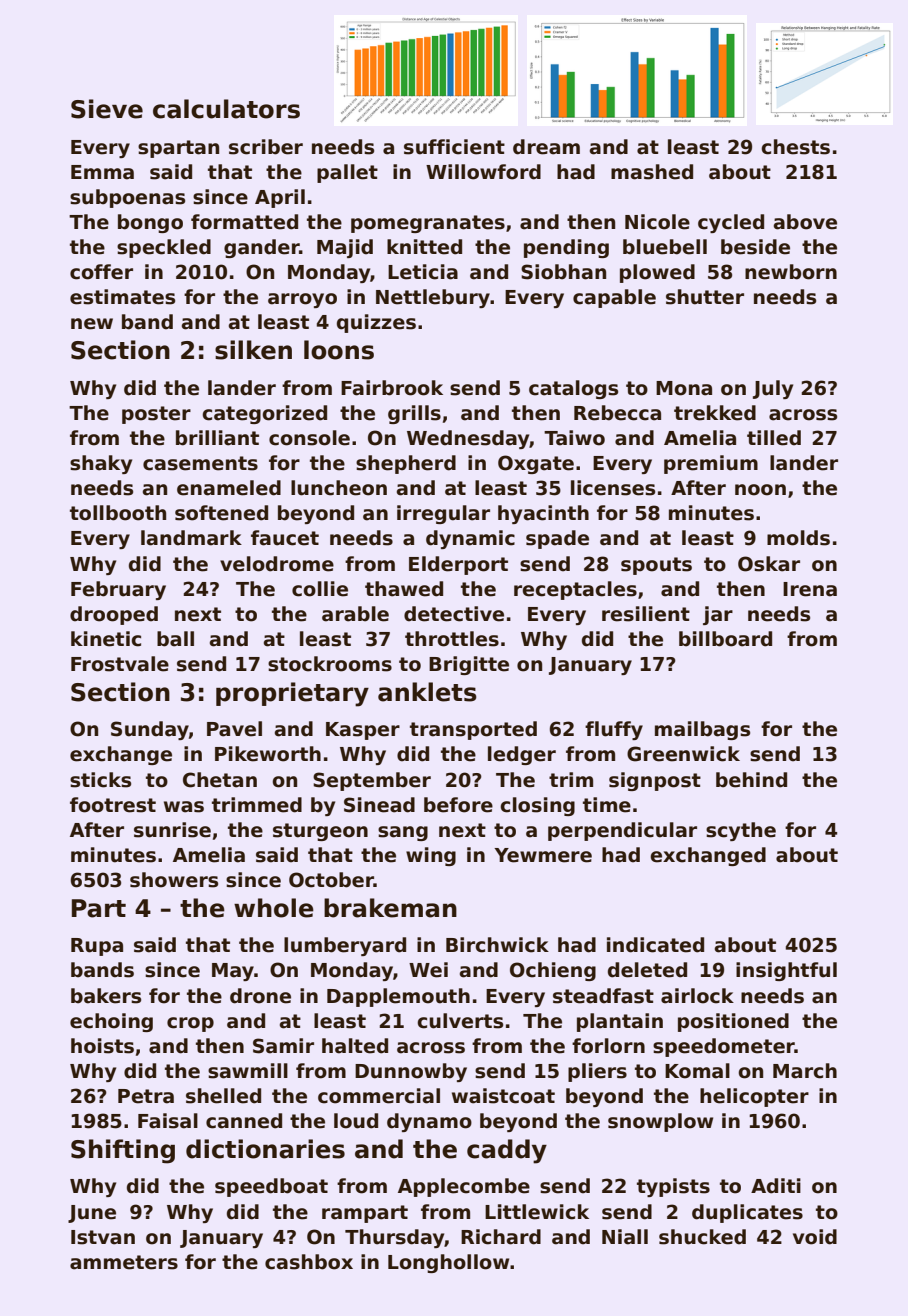 The width and height of the document is (908, 1316). I want to click on canned, so click(244, 1121).
